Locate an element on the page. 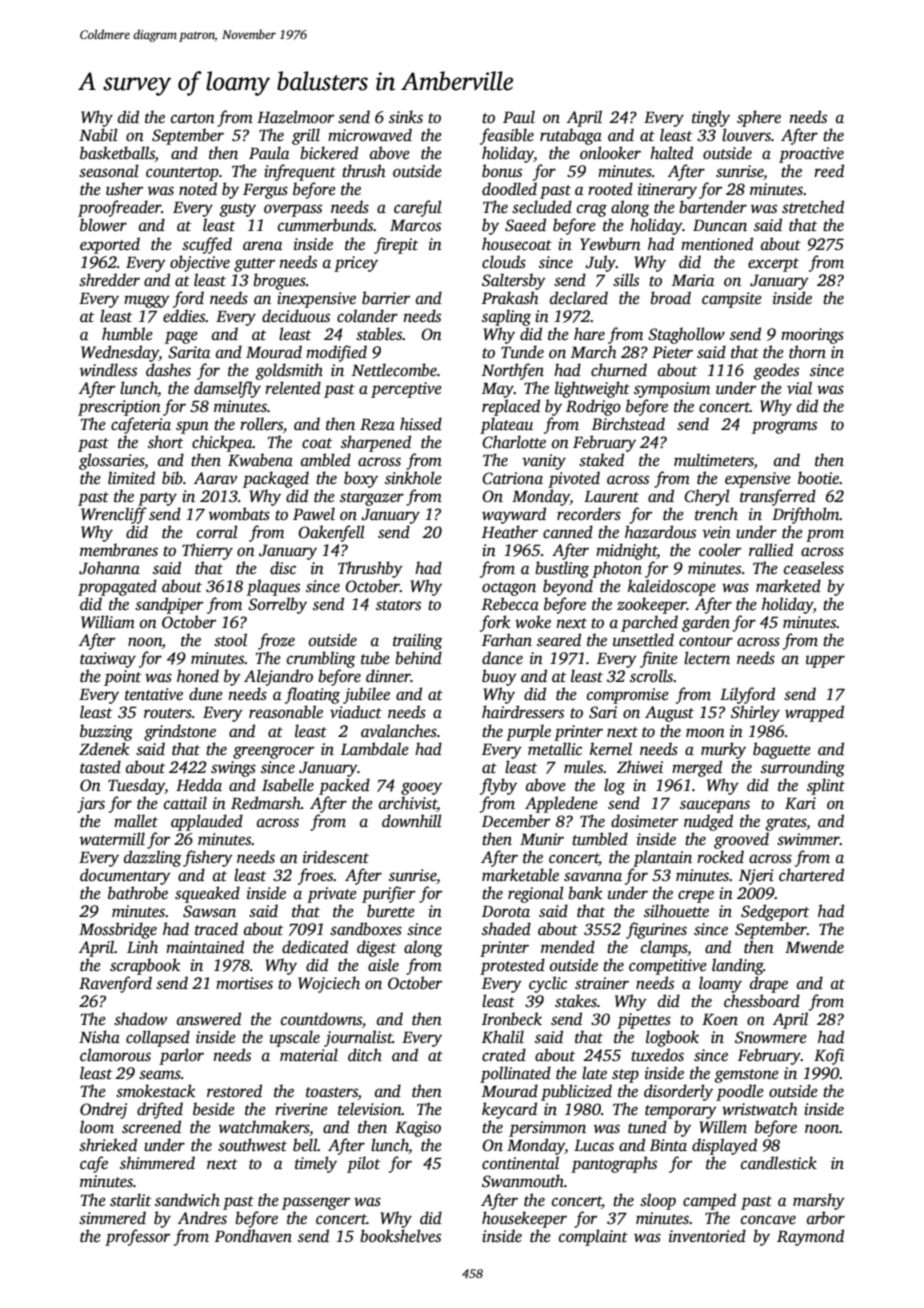  membranes is located at coordinates (119, 550).
